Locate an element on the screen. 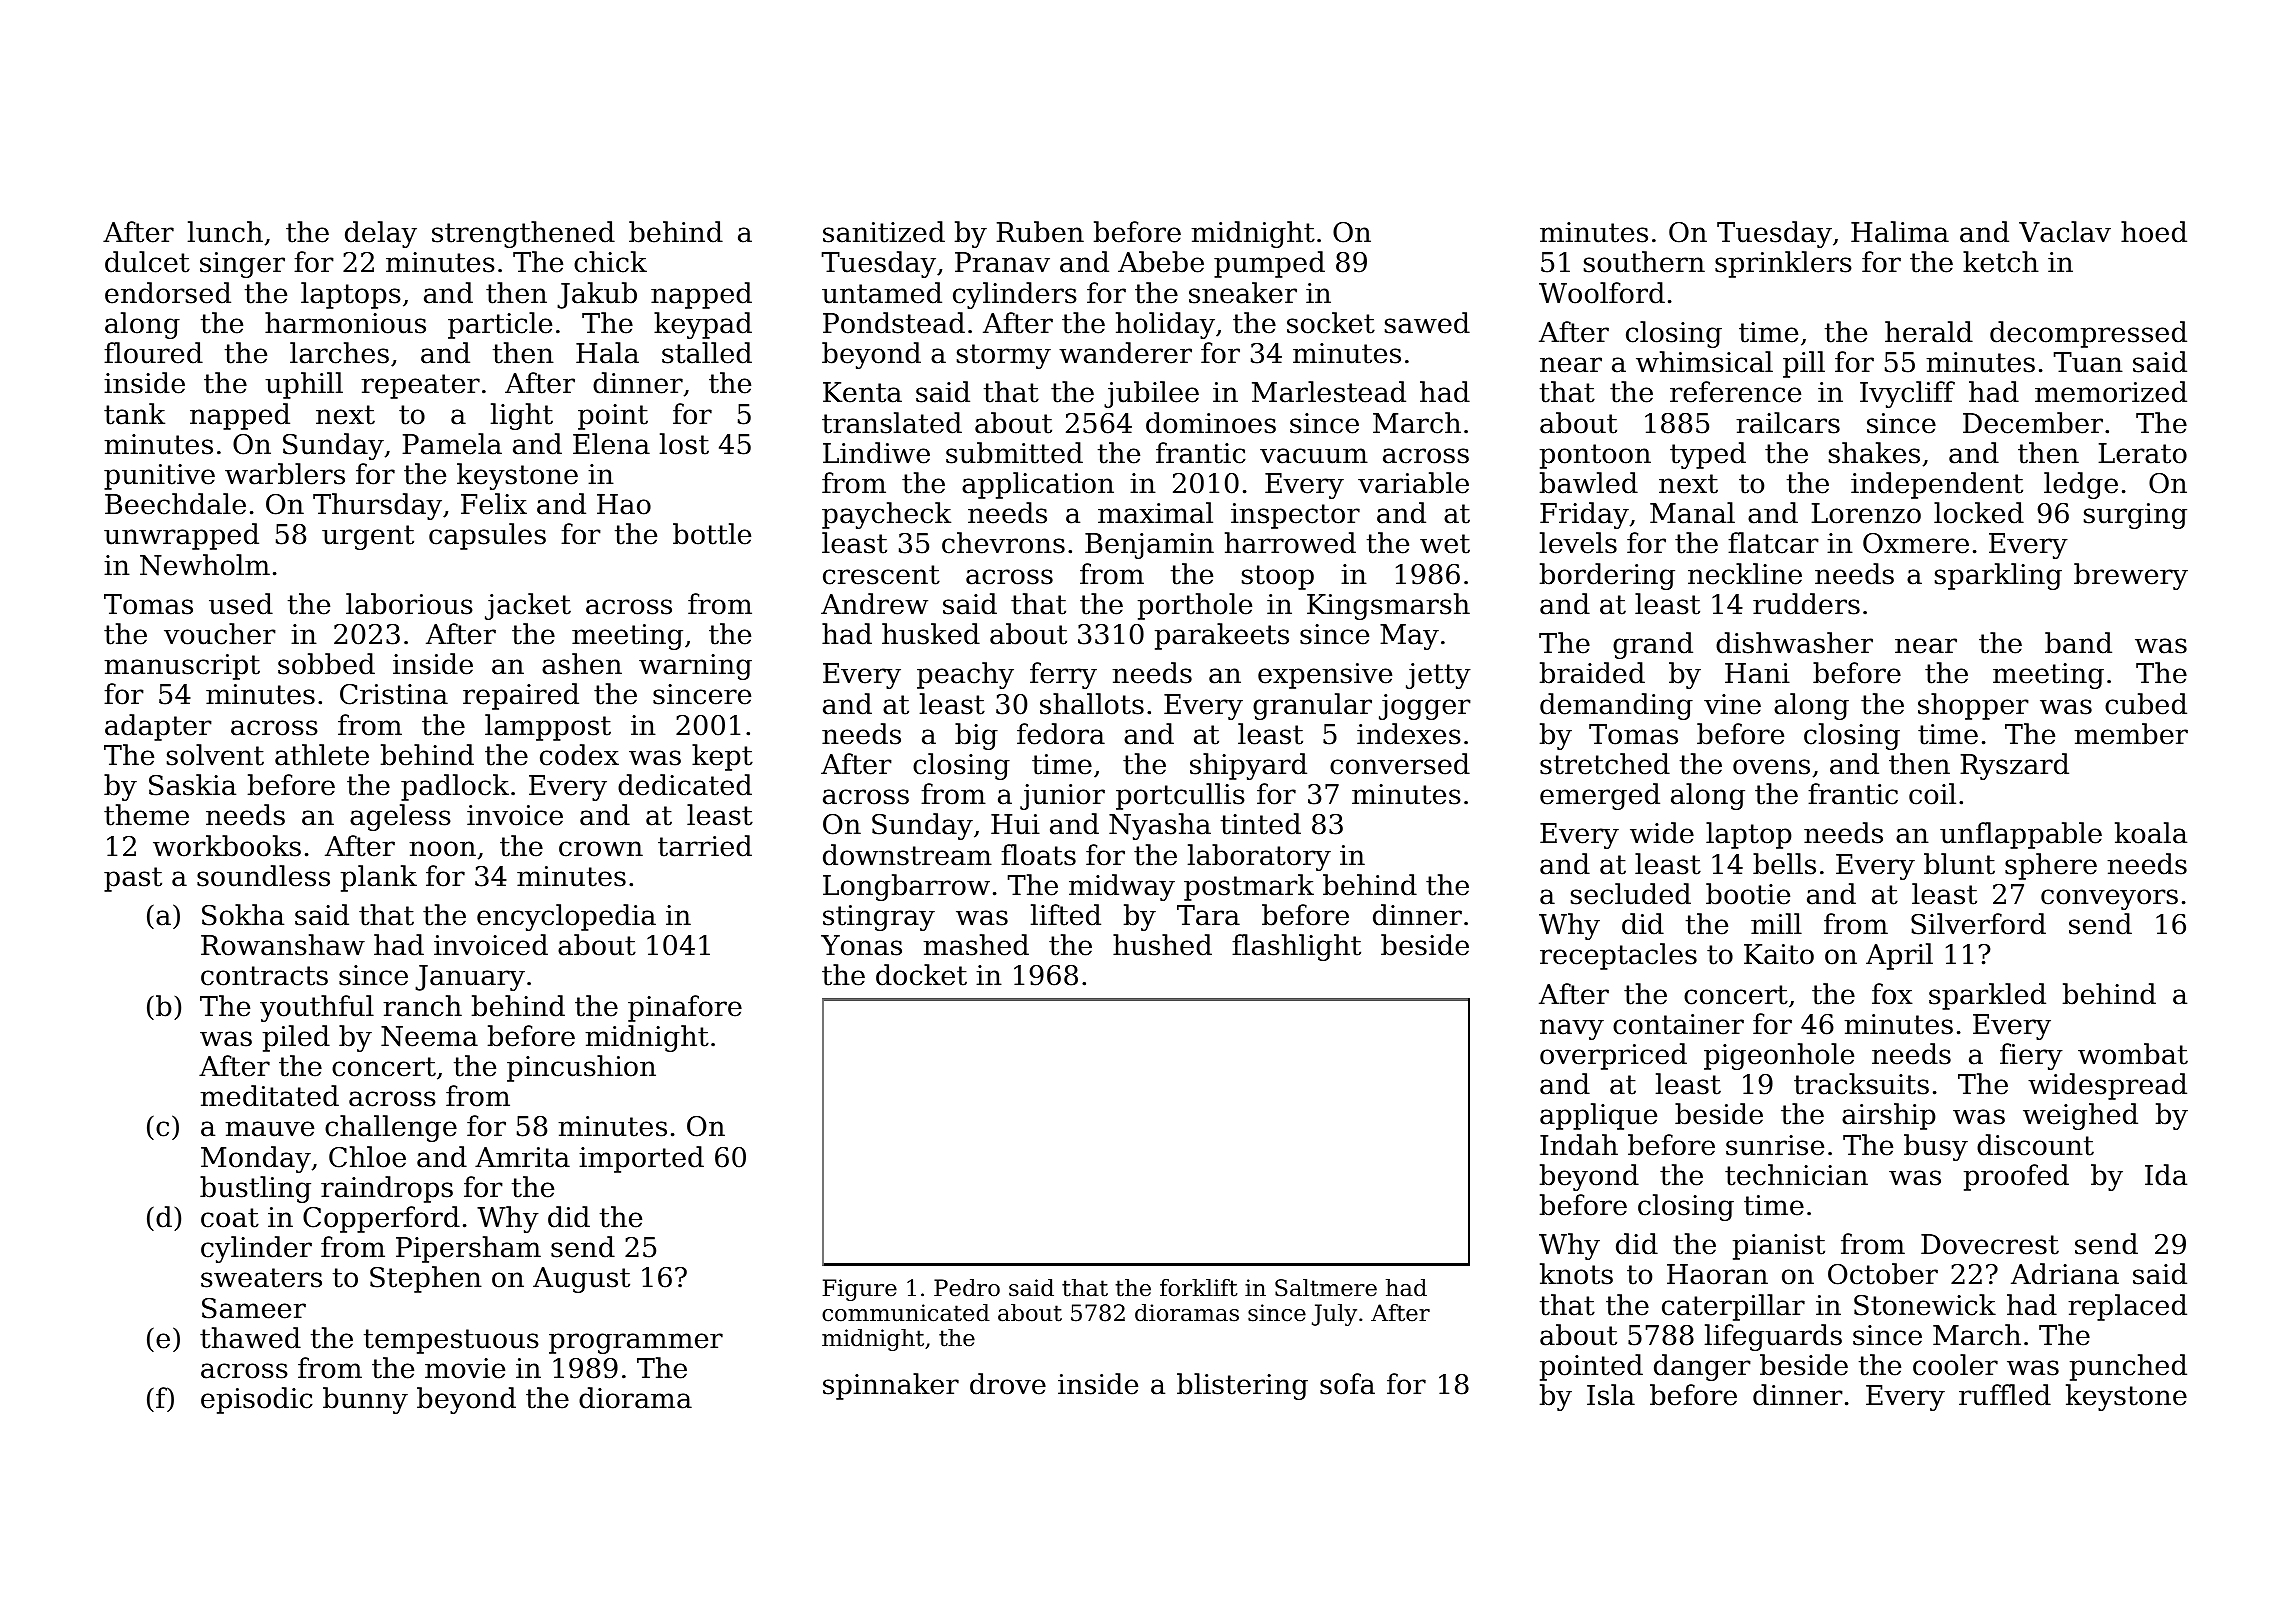 The height and width of the screenshot is (1620, 2292). punitive is located at coordinates (159, 477).
